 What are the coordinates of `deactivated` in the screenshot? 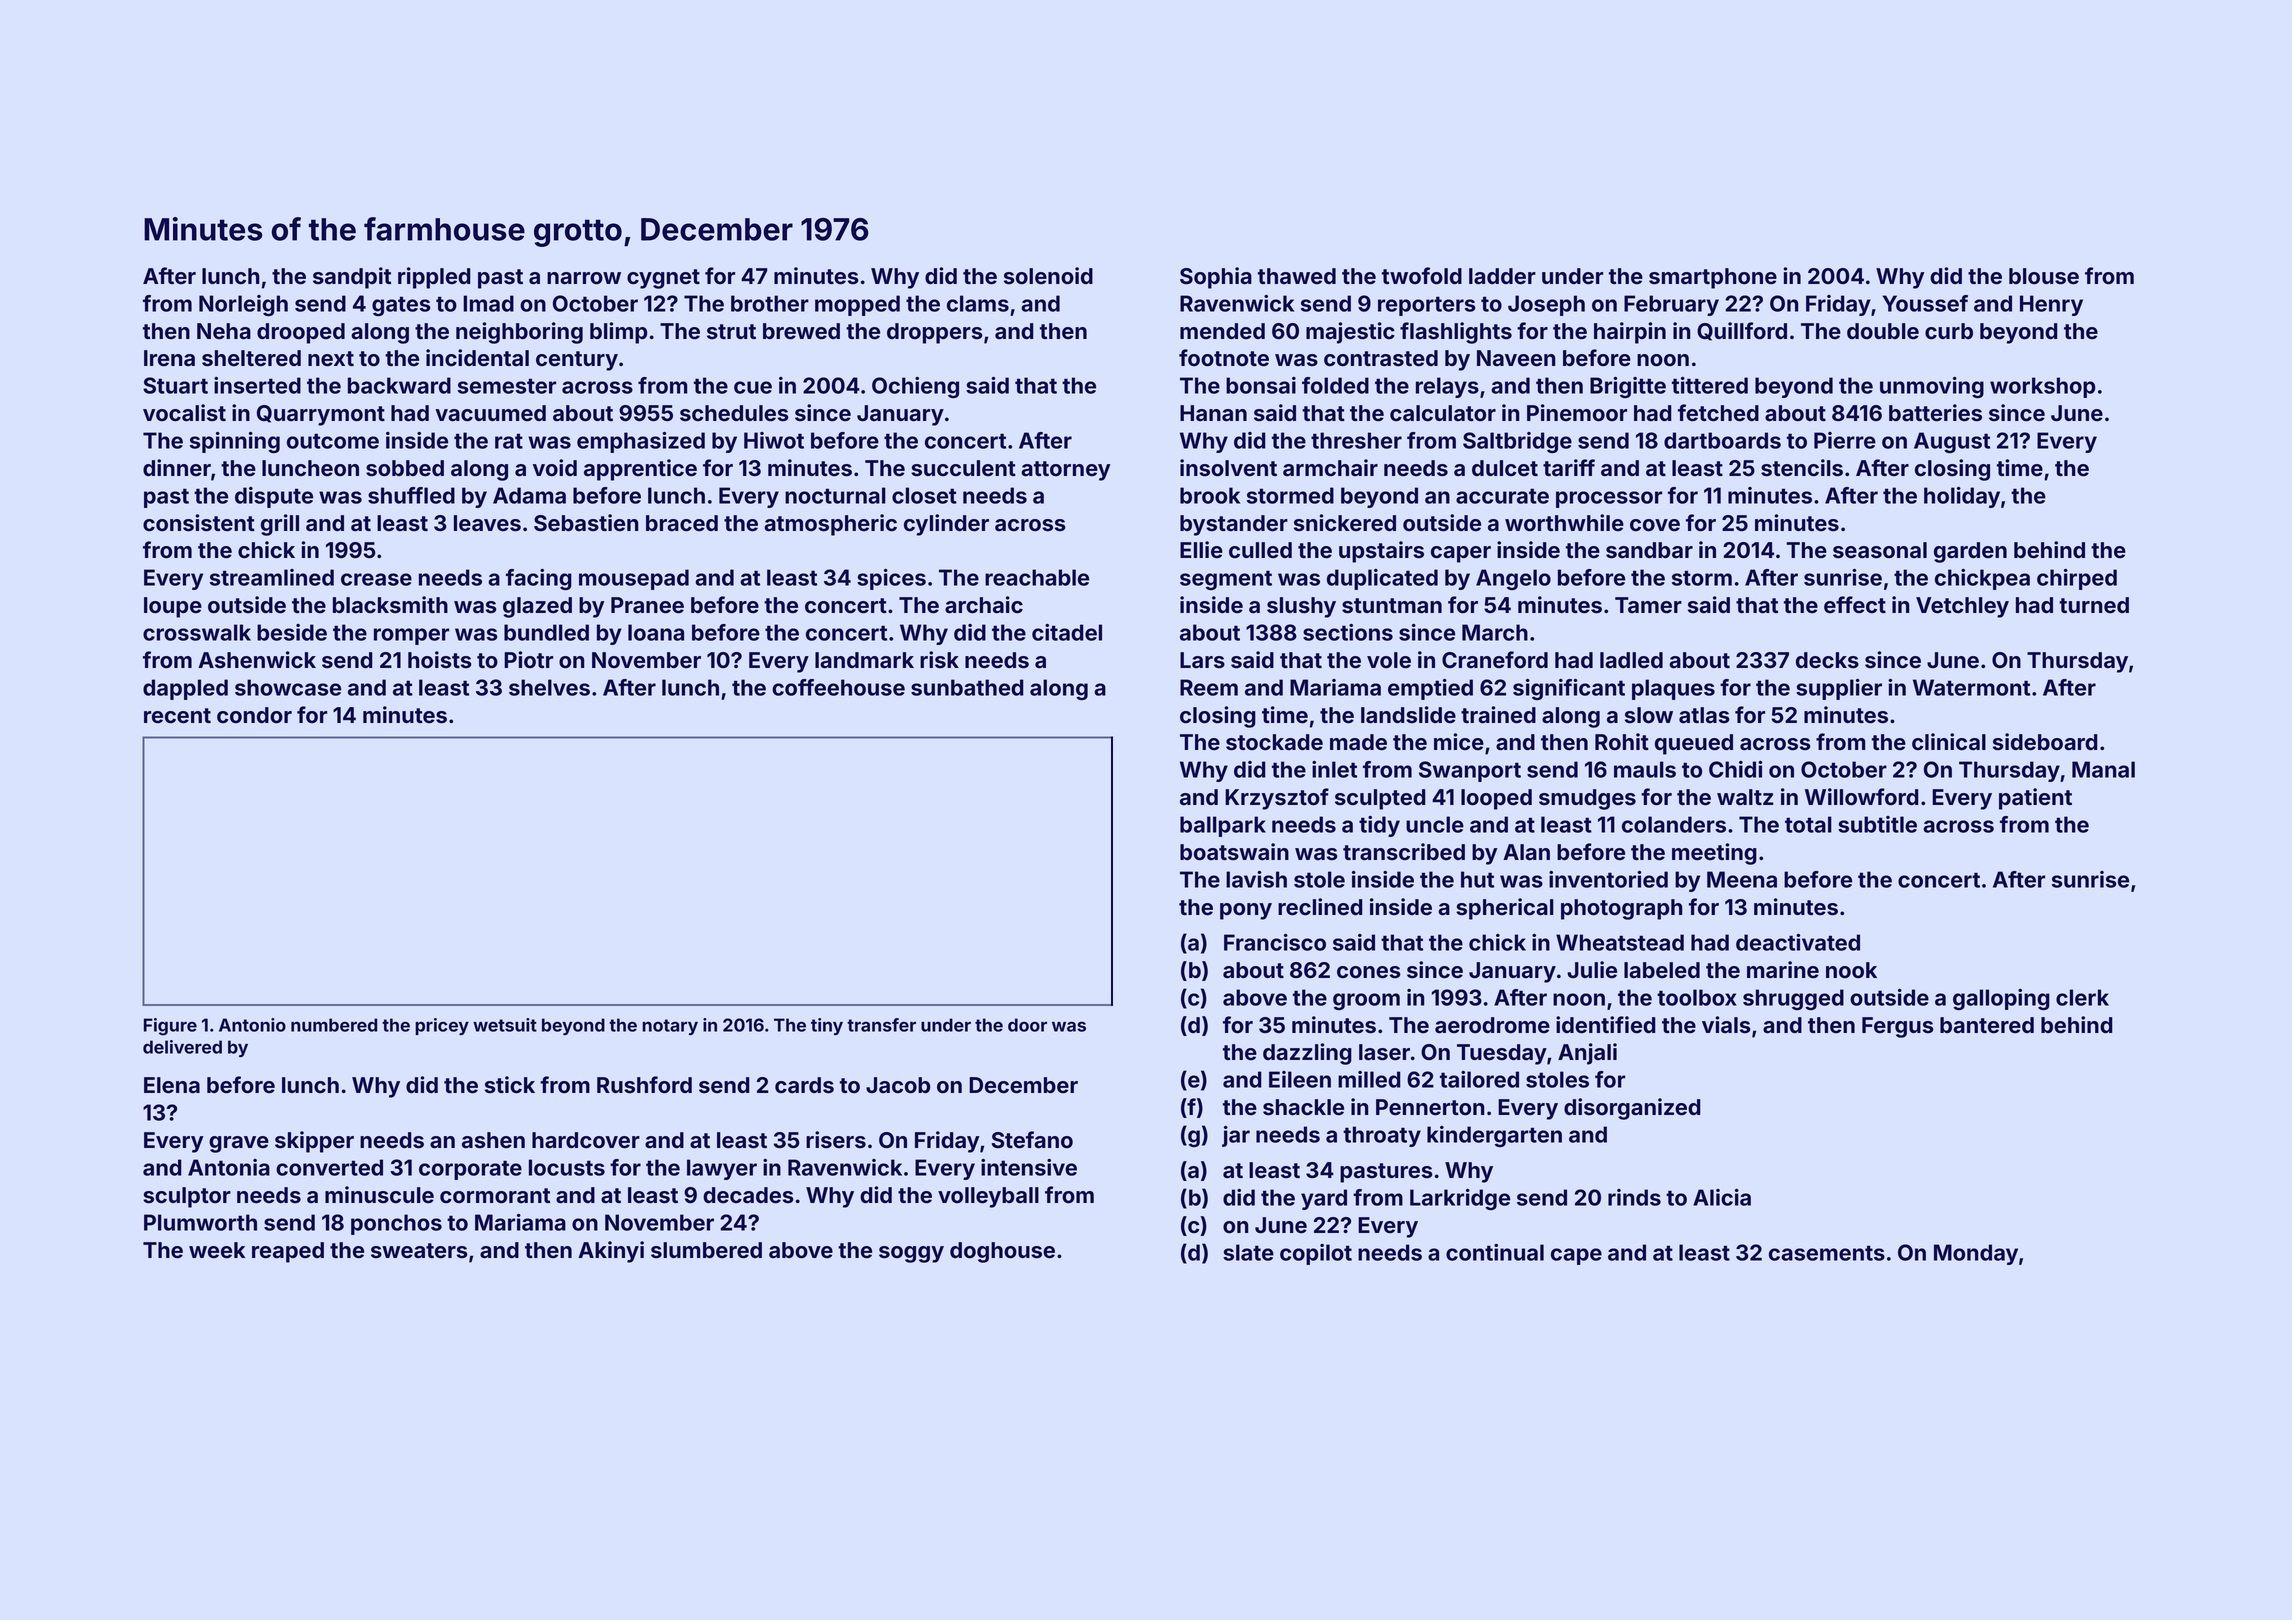 It's located at (1798, 942).
